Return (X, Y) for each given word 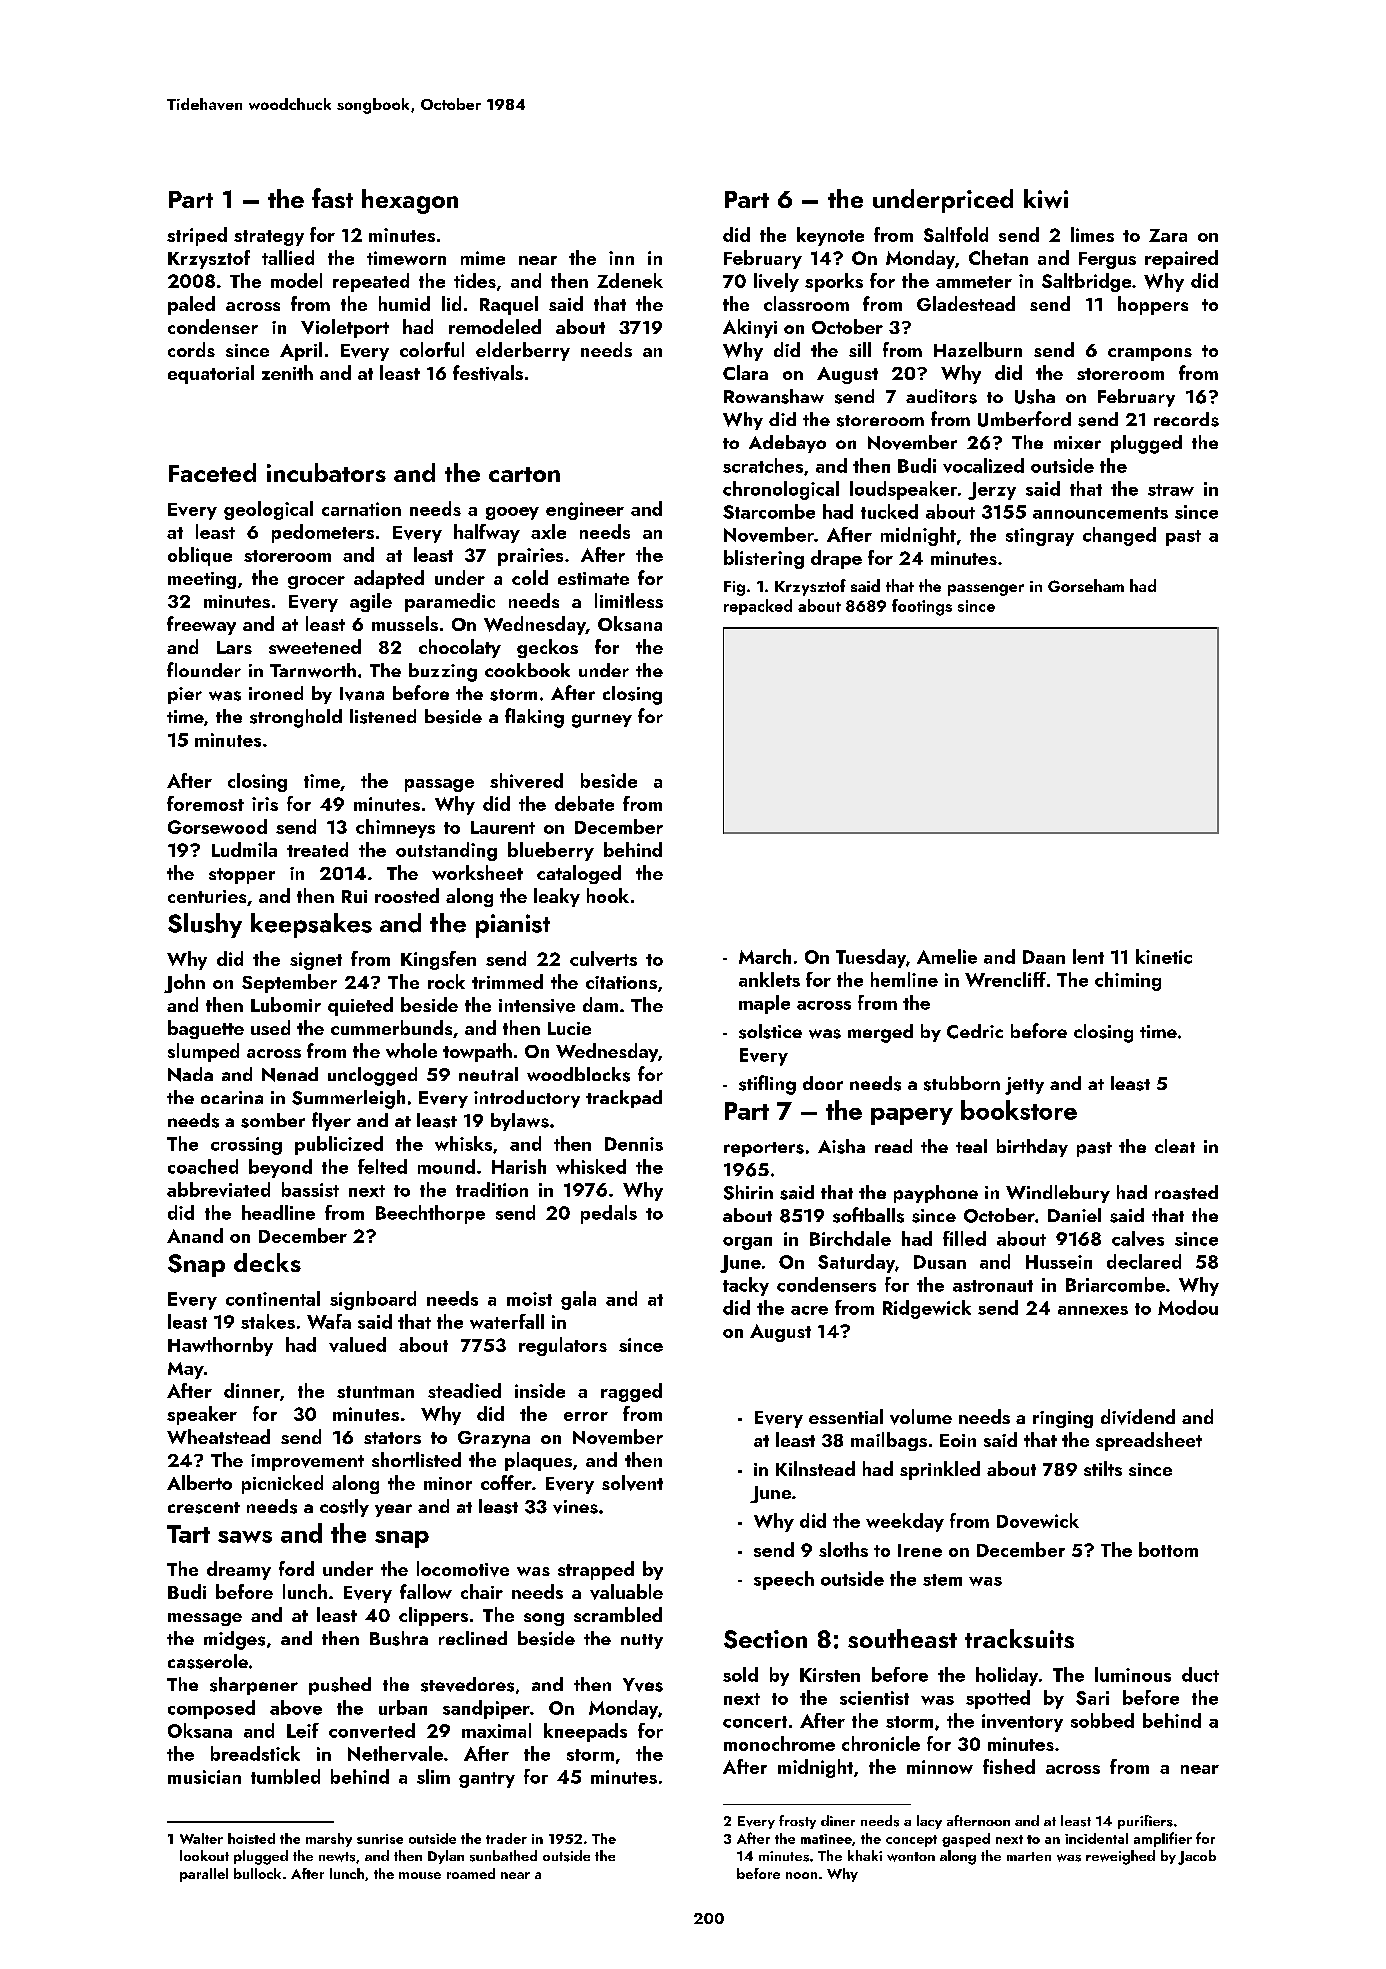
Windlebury (1058, 1194)
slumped (203, 1052)
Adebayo (787, 444)
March (765, 956)
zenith (287, 372)
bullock (257, 1873)
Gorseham (1086, 585)
